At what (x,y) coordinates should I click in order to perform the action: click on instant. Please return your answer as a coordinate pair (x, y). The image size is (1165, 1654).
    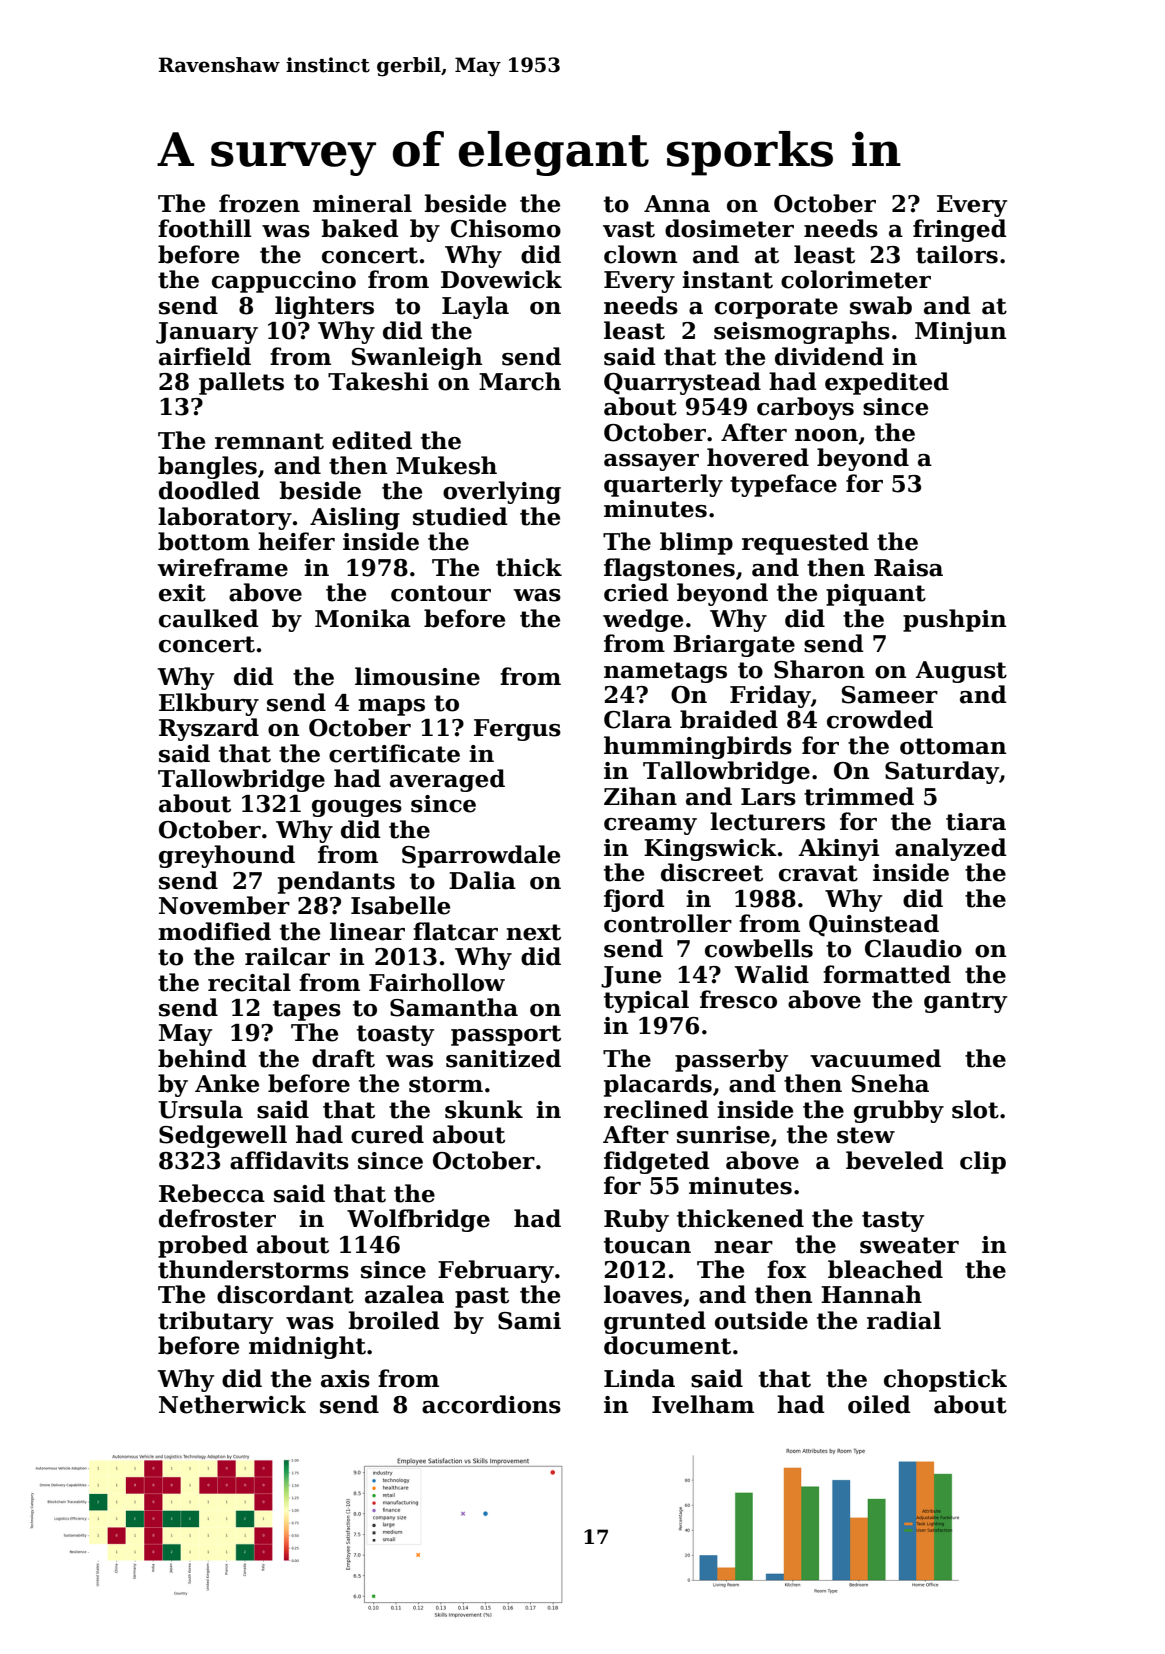
    Looking at the image, I should click on (727, 280).
